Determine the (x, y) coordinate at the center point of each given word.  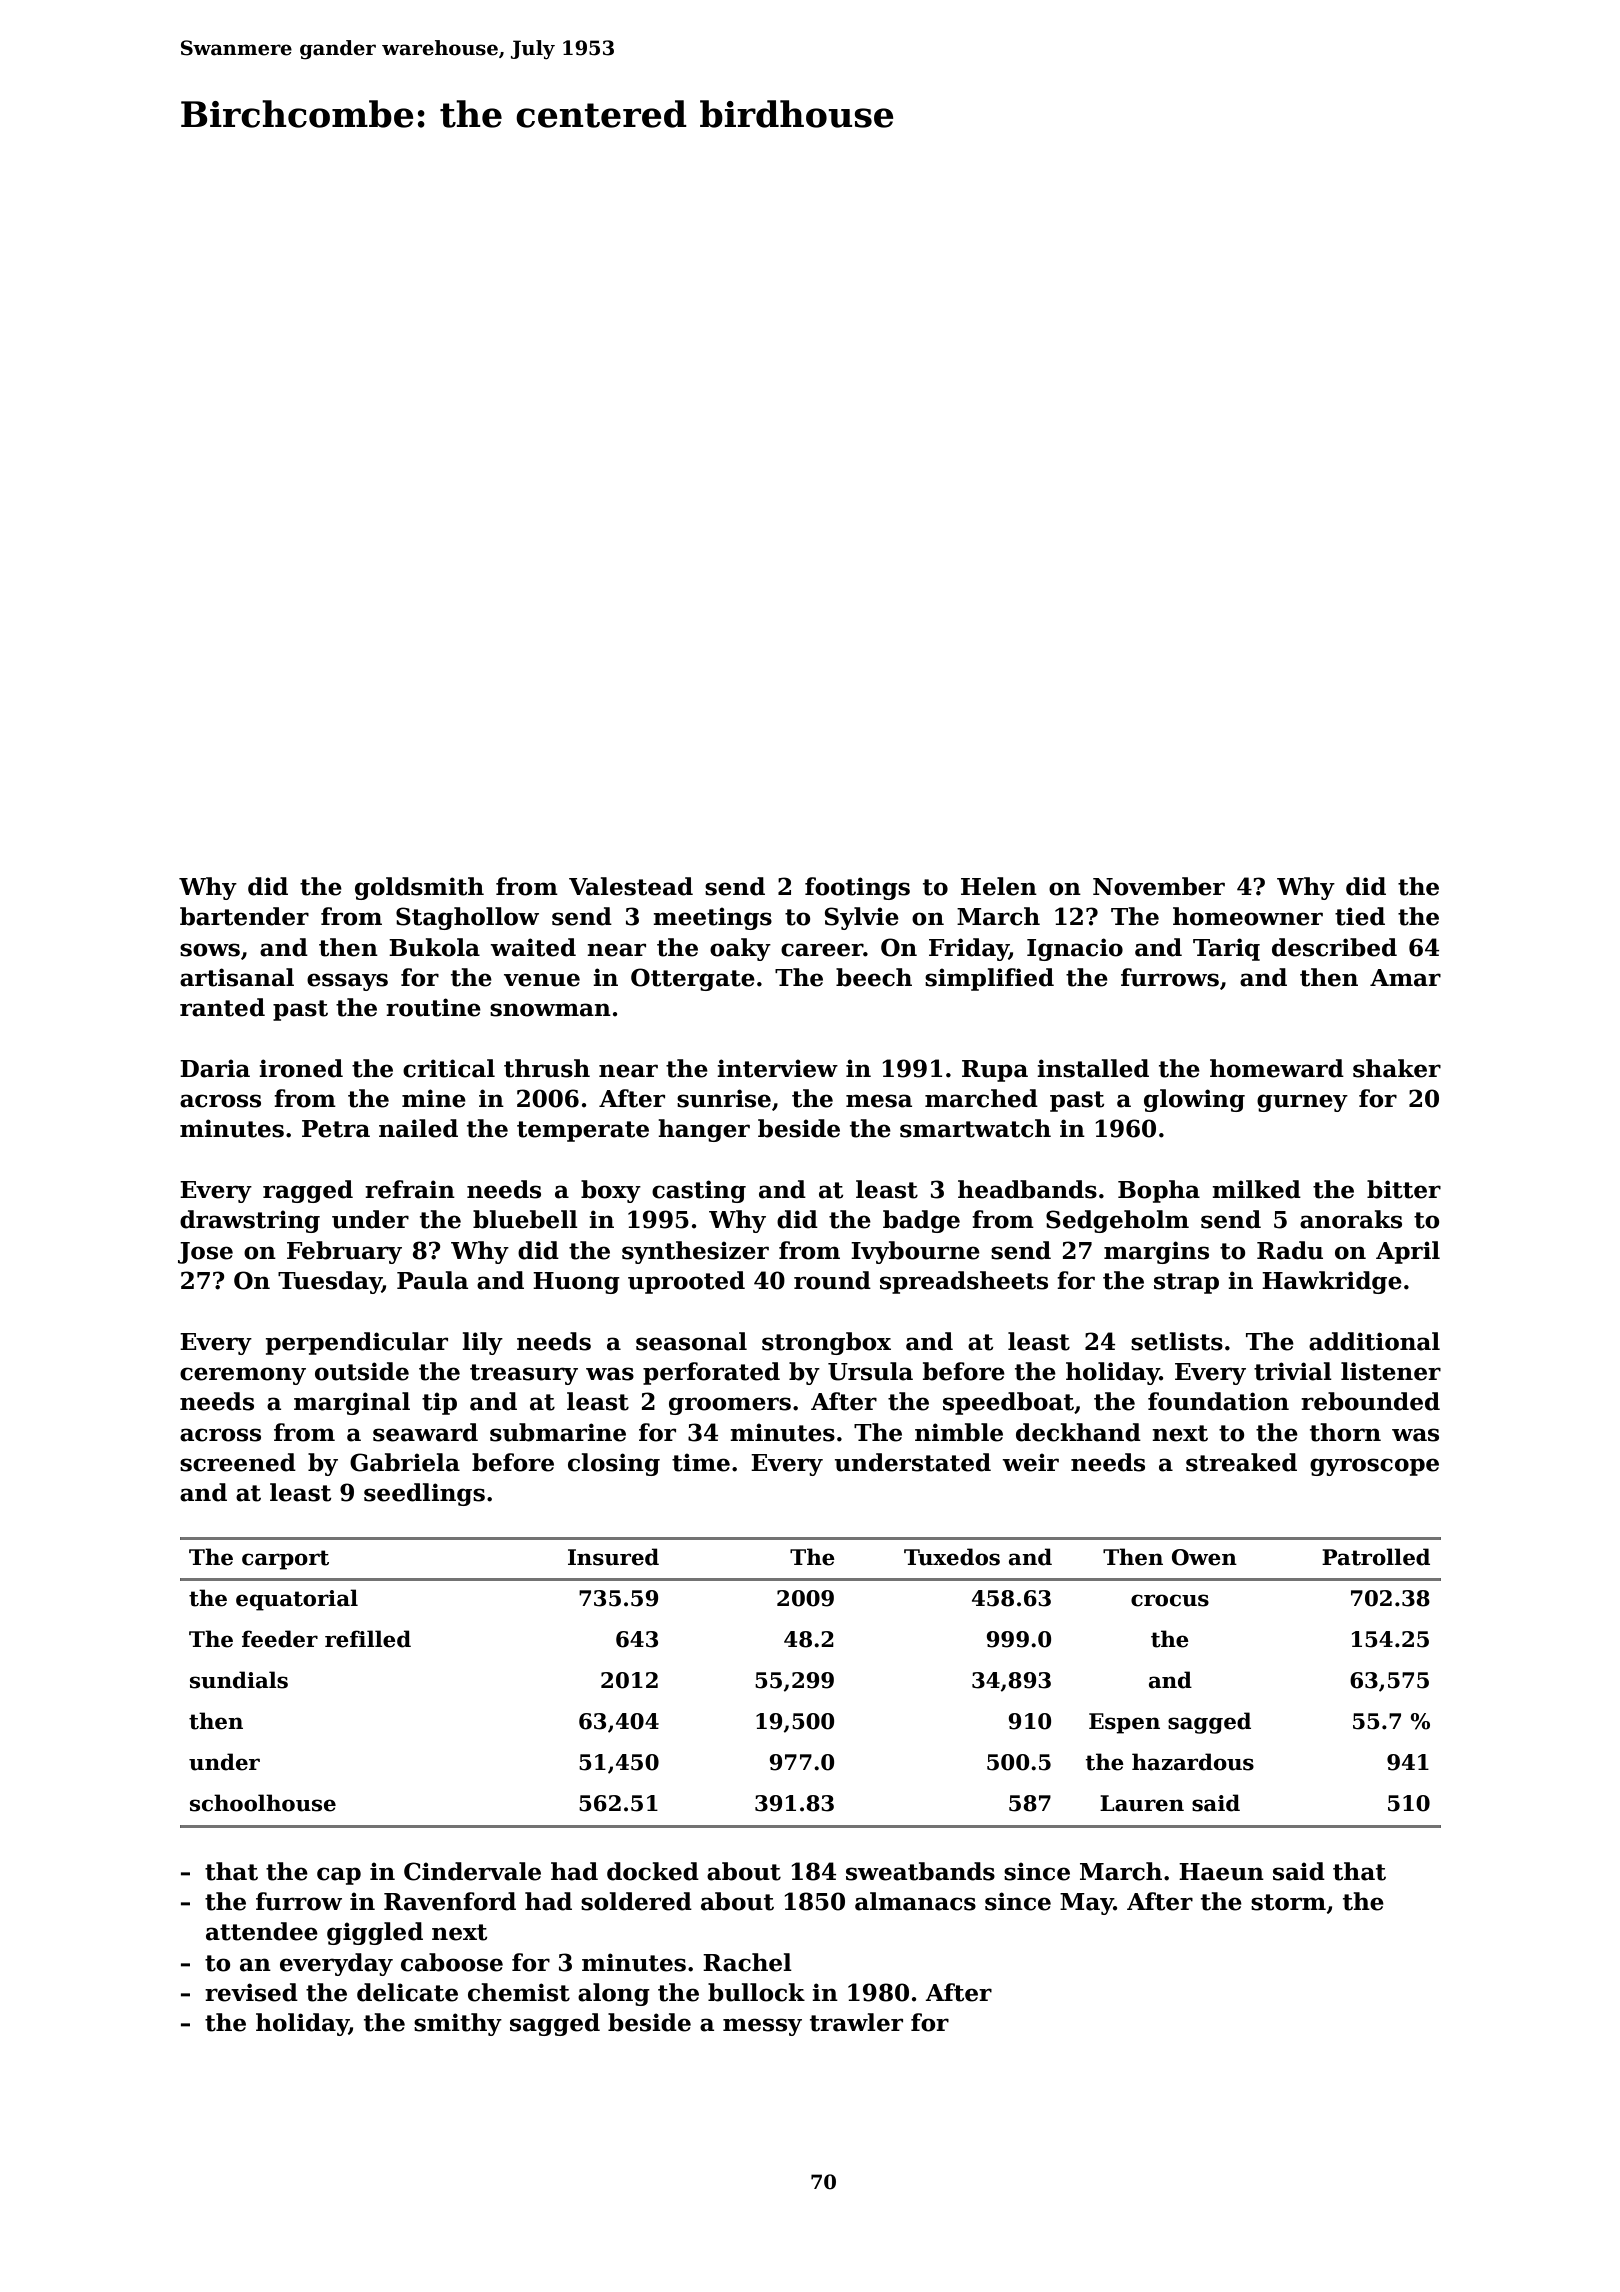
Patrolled (1376, 1557)
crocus (1170, 1600)
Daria (215, 1068)
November (1159, 886)
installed (1093, 1068)
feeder (280, 1639)
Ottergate (693, 979)
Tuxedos (952, 1557)
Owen (1204, 1557)
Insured (613, 1557)
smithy (458, 2024)
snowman (550, 1010)
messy (762, 2027)
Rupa (995, 1071)
